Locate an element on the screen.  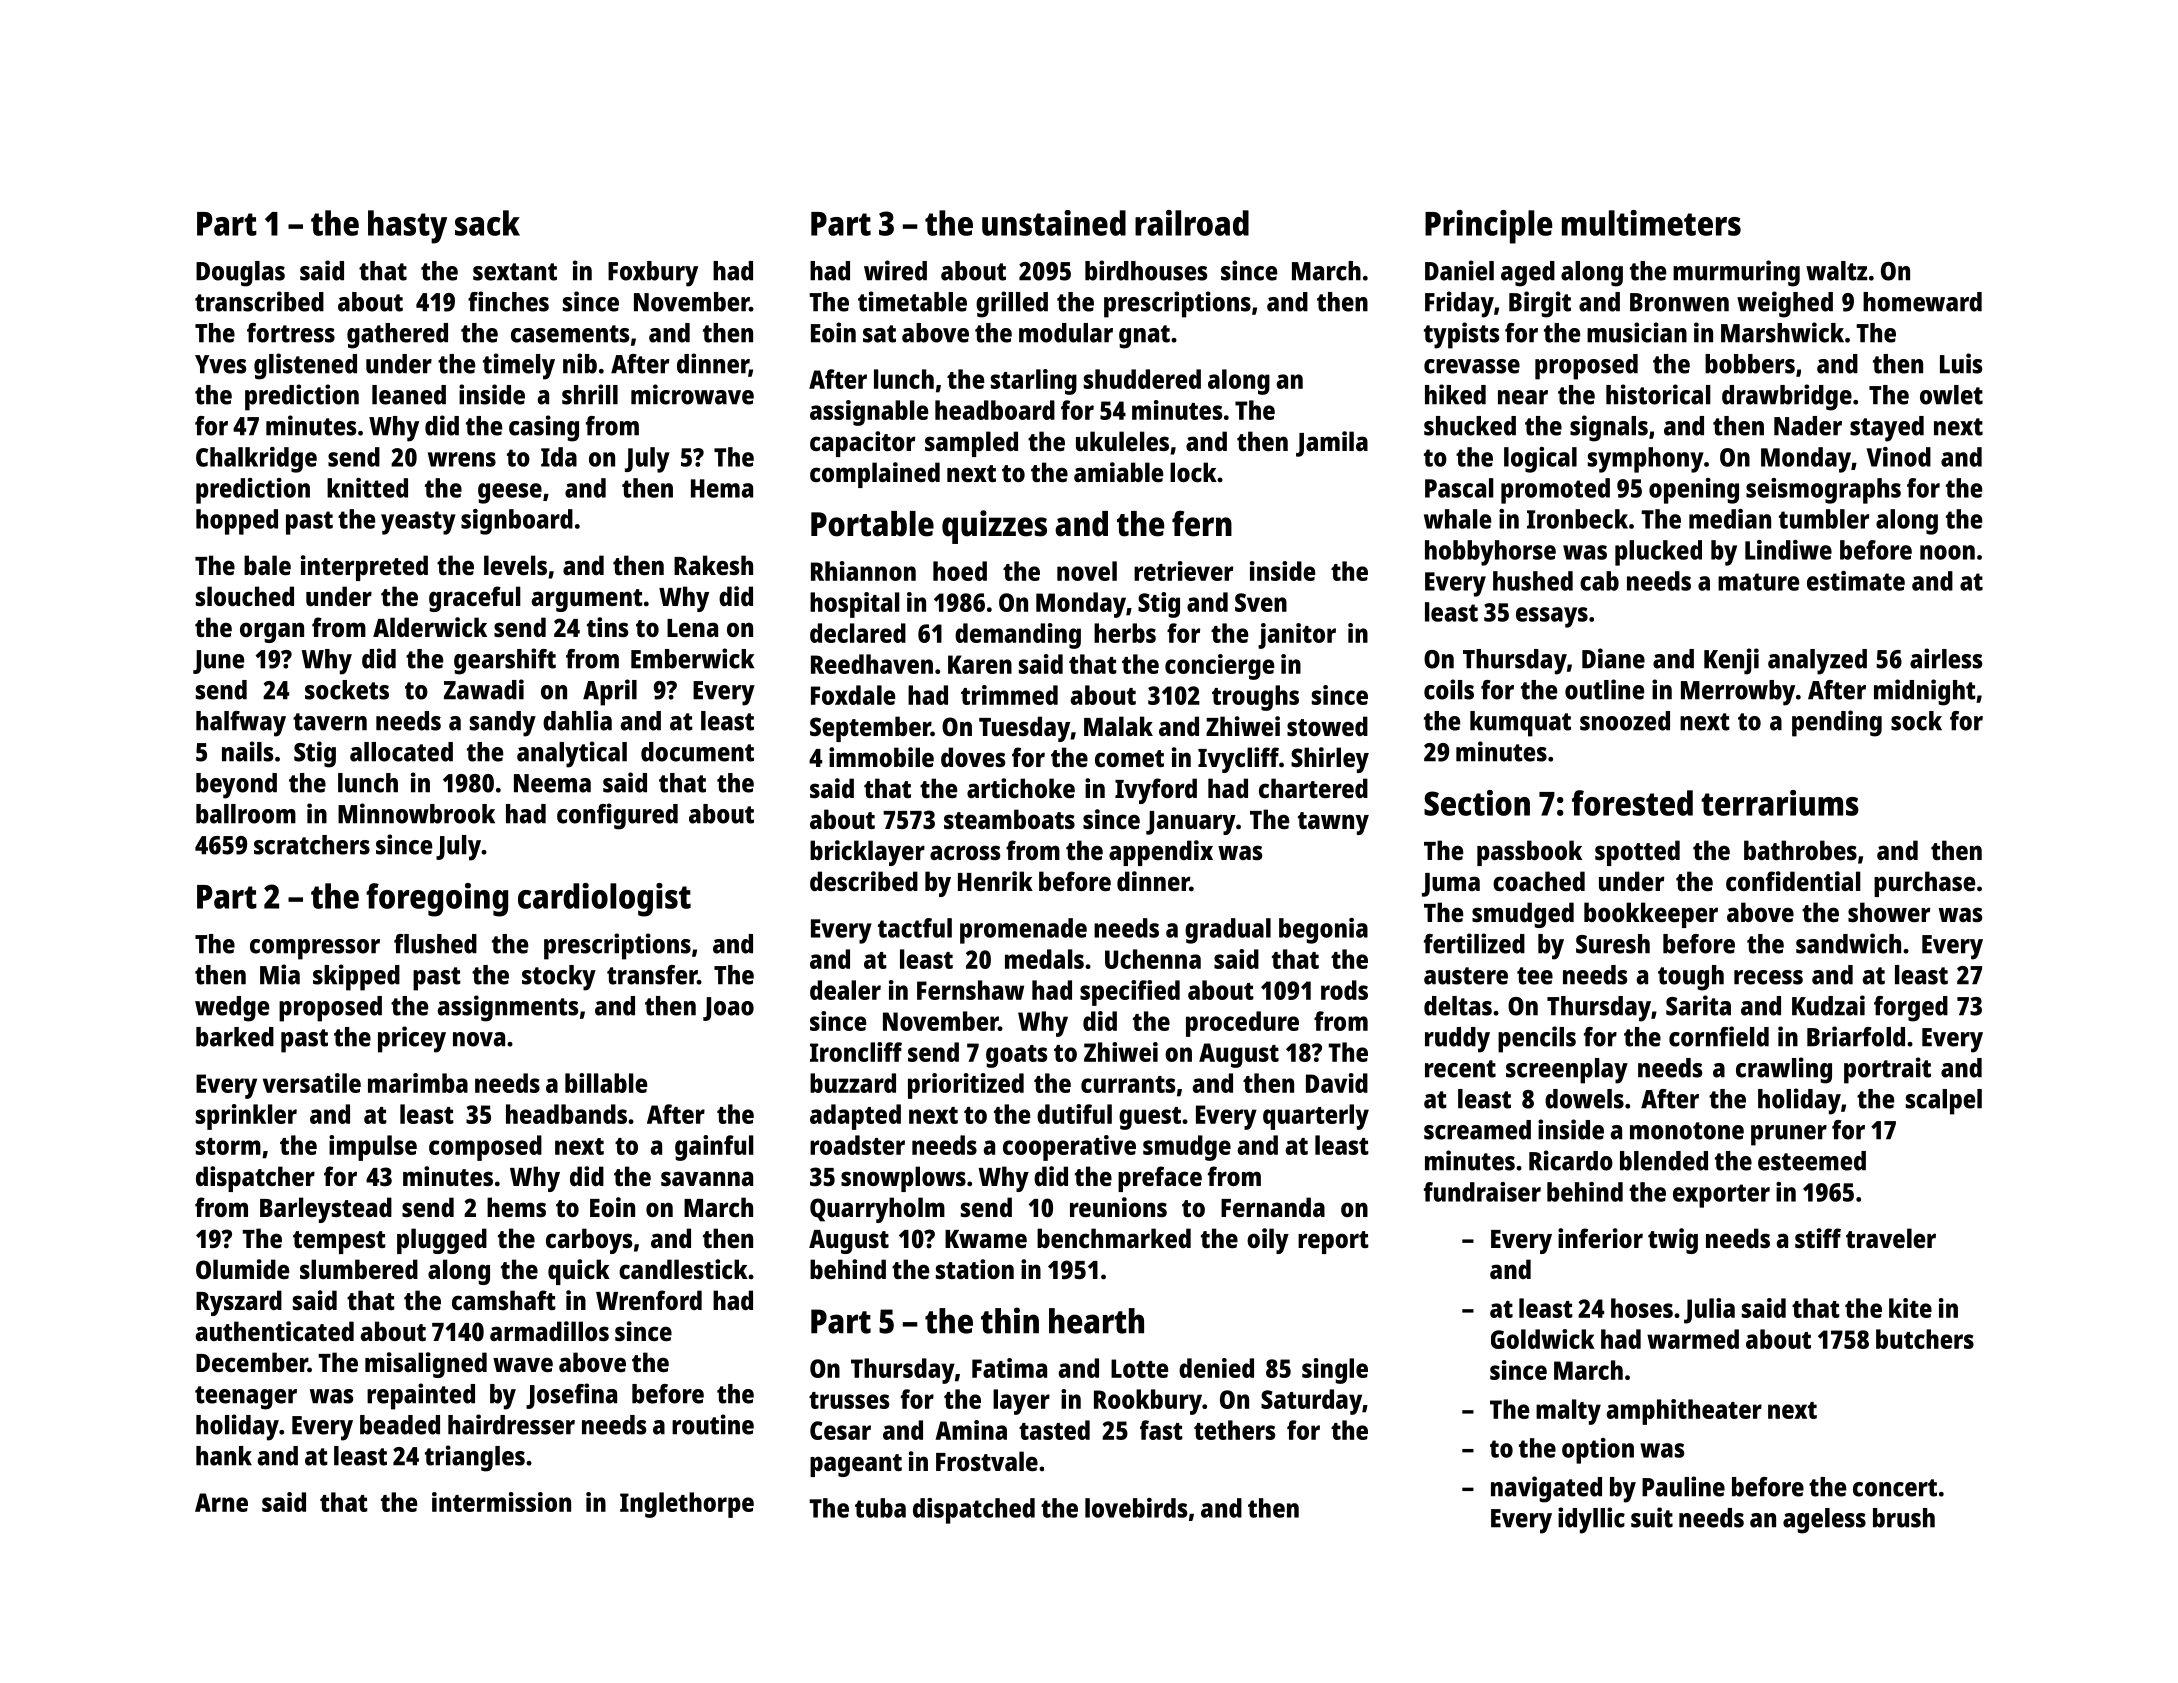
unstained is located at coordinates (1054, 223).
